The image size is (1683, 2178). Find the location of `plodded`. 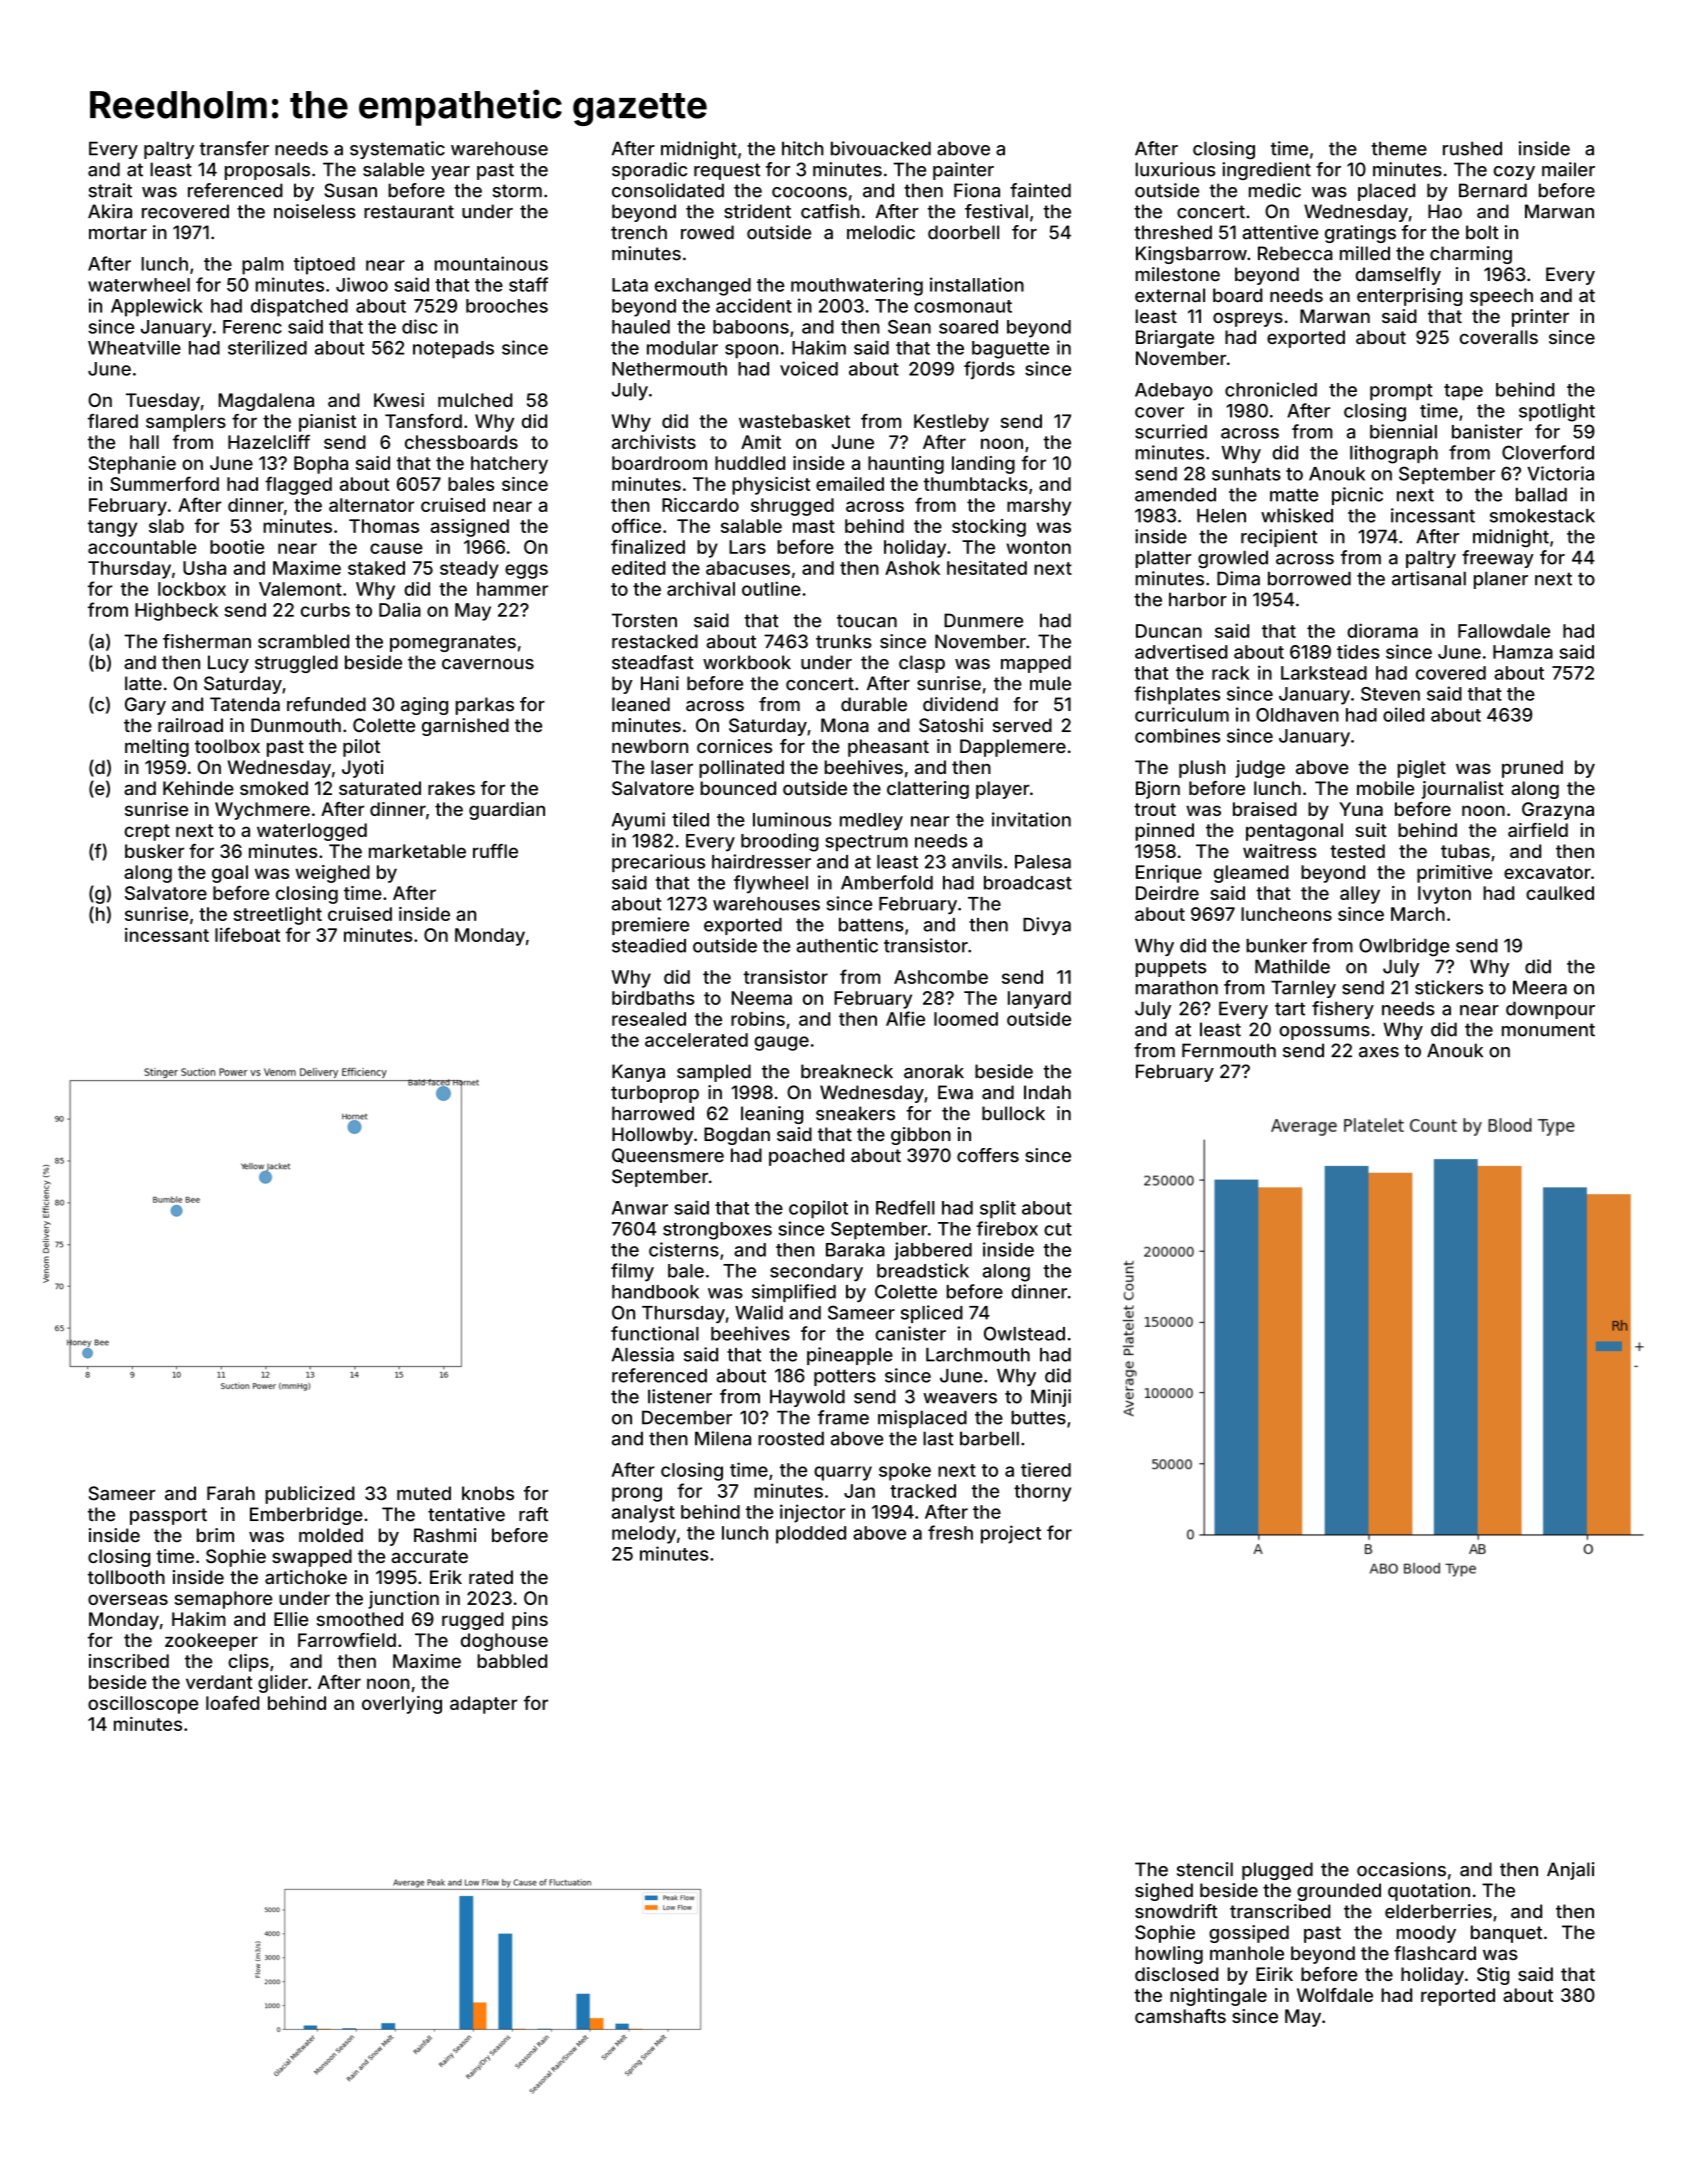

plodded is located at coordinates (811, 1535).
